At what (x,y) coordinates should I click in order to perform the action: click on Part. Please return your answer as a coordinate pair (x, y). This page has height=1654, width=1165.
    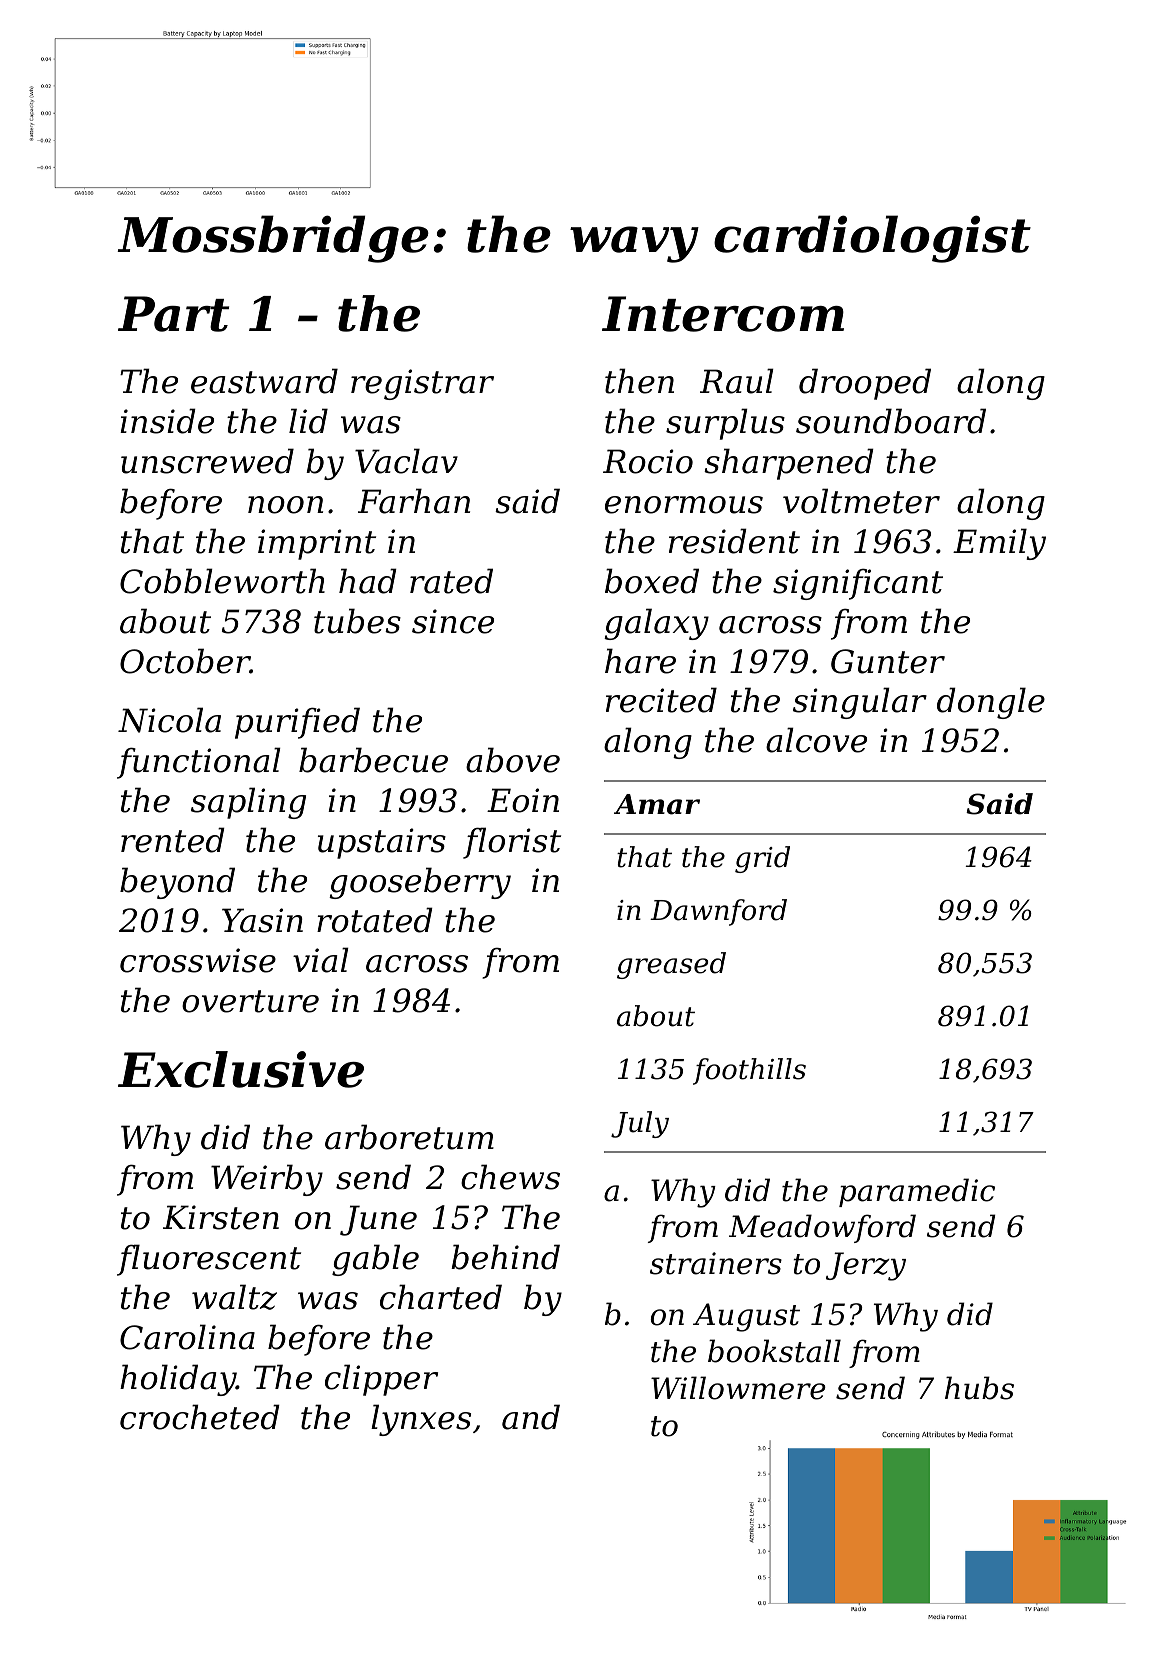
    Looking at the image, I should click on (173, 314).
